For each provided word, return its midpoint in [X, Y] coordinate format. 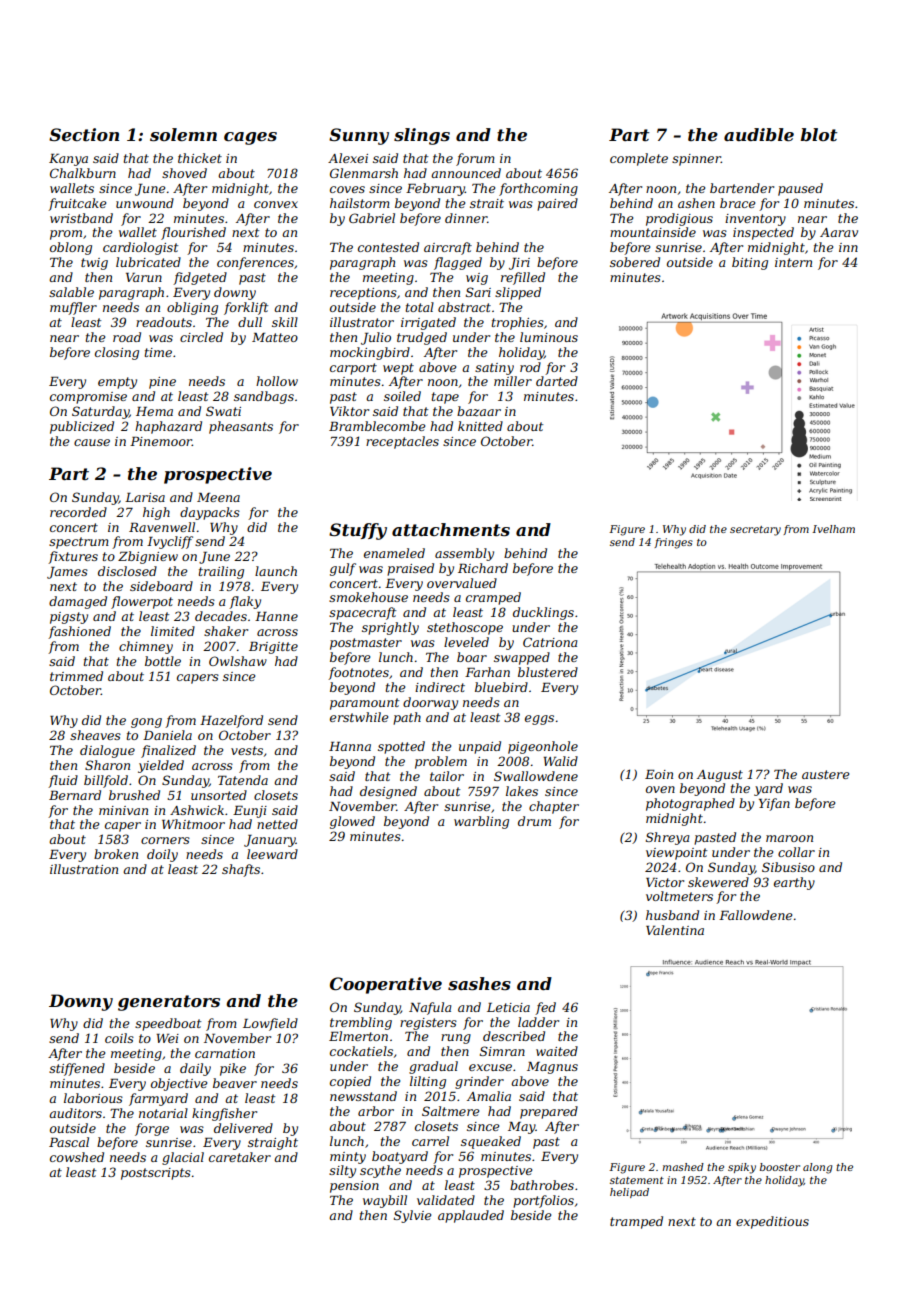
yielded [161, 766]
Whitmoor [193, 824]
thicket [200, 158]
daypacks [210, 513]
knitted [480, 426]
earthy [794, 883]
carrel [430, 1141]
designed [388, 792]
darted [557, 381]
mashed [683, 1167]
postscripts [156, 1174]
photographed [690, 804]
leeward [272, 854]
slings [422, 136]
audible [759, 134]
